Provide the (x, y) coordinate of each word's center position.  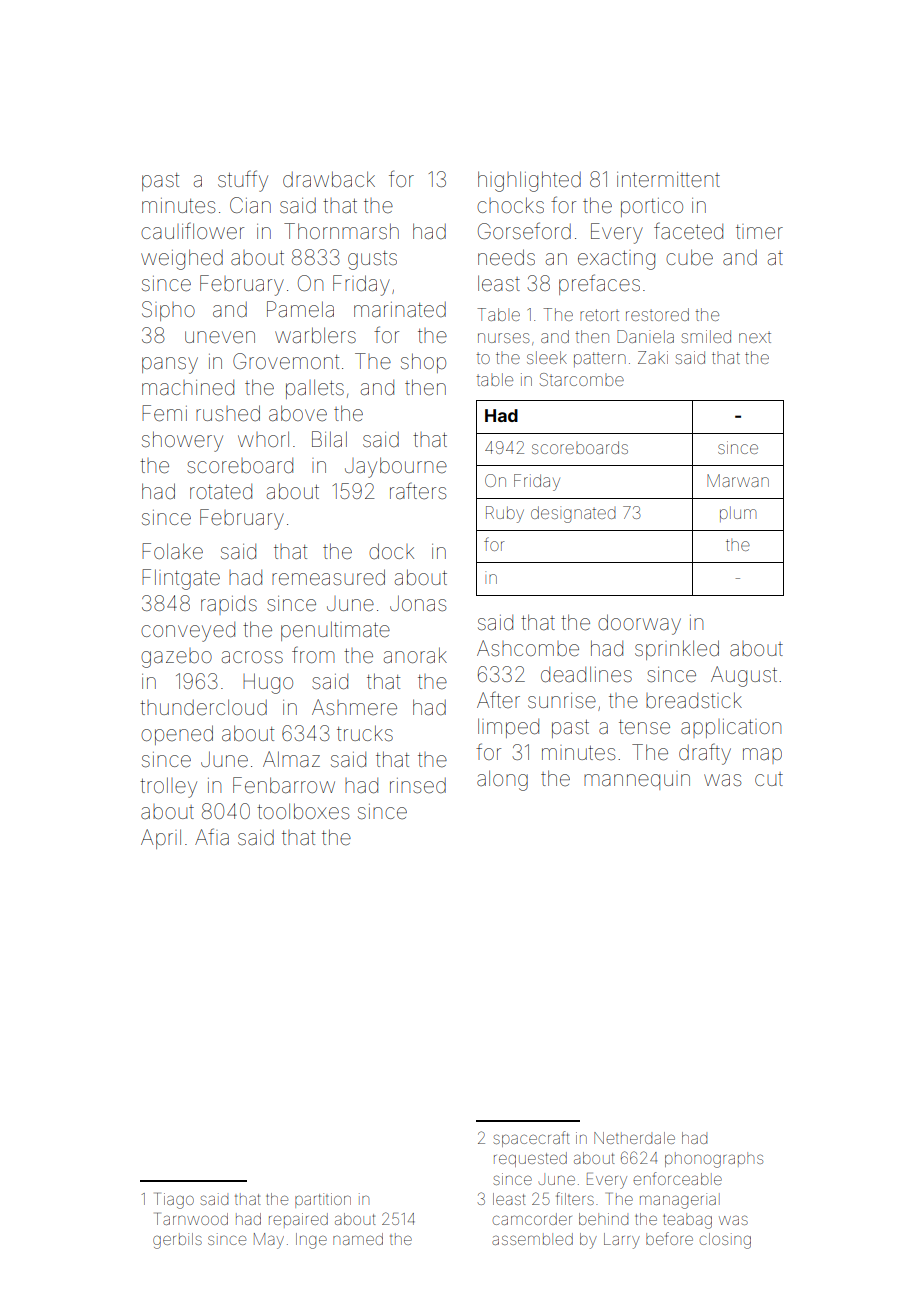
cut (769, 779)
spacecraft (531, 1139)
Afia (212, 836)
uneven (220, 337)
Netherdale (634, 1138)
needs (506, 257)
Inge (311, 1241)
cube (689, 257)
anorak (415, 655)
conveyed (188, 632)
